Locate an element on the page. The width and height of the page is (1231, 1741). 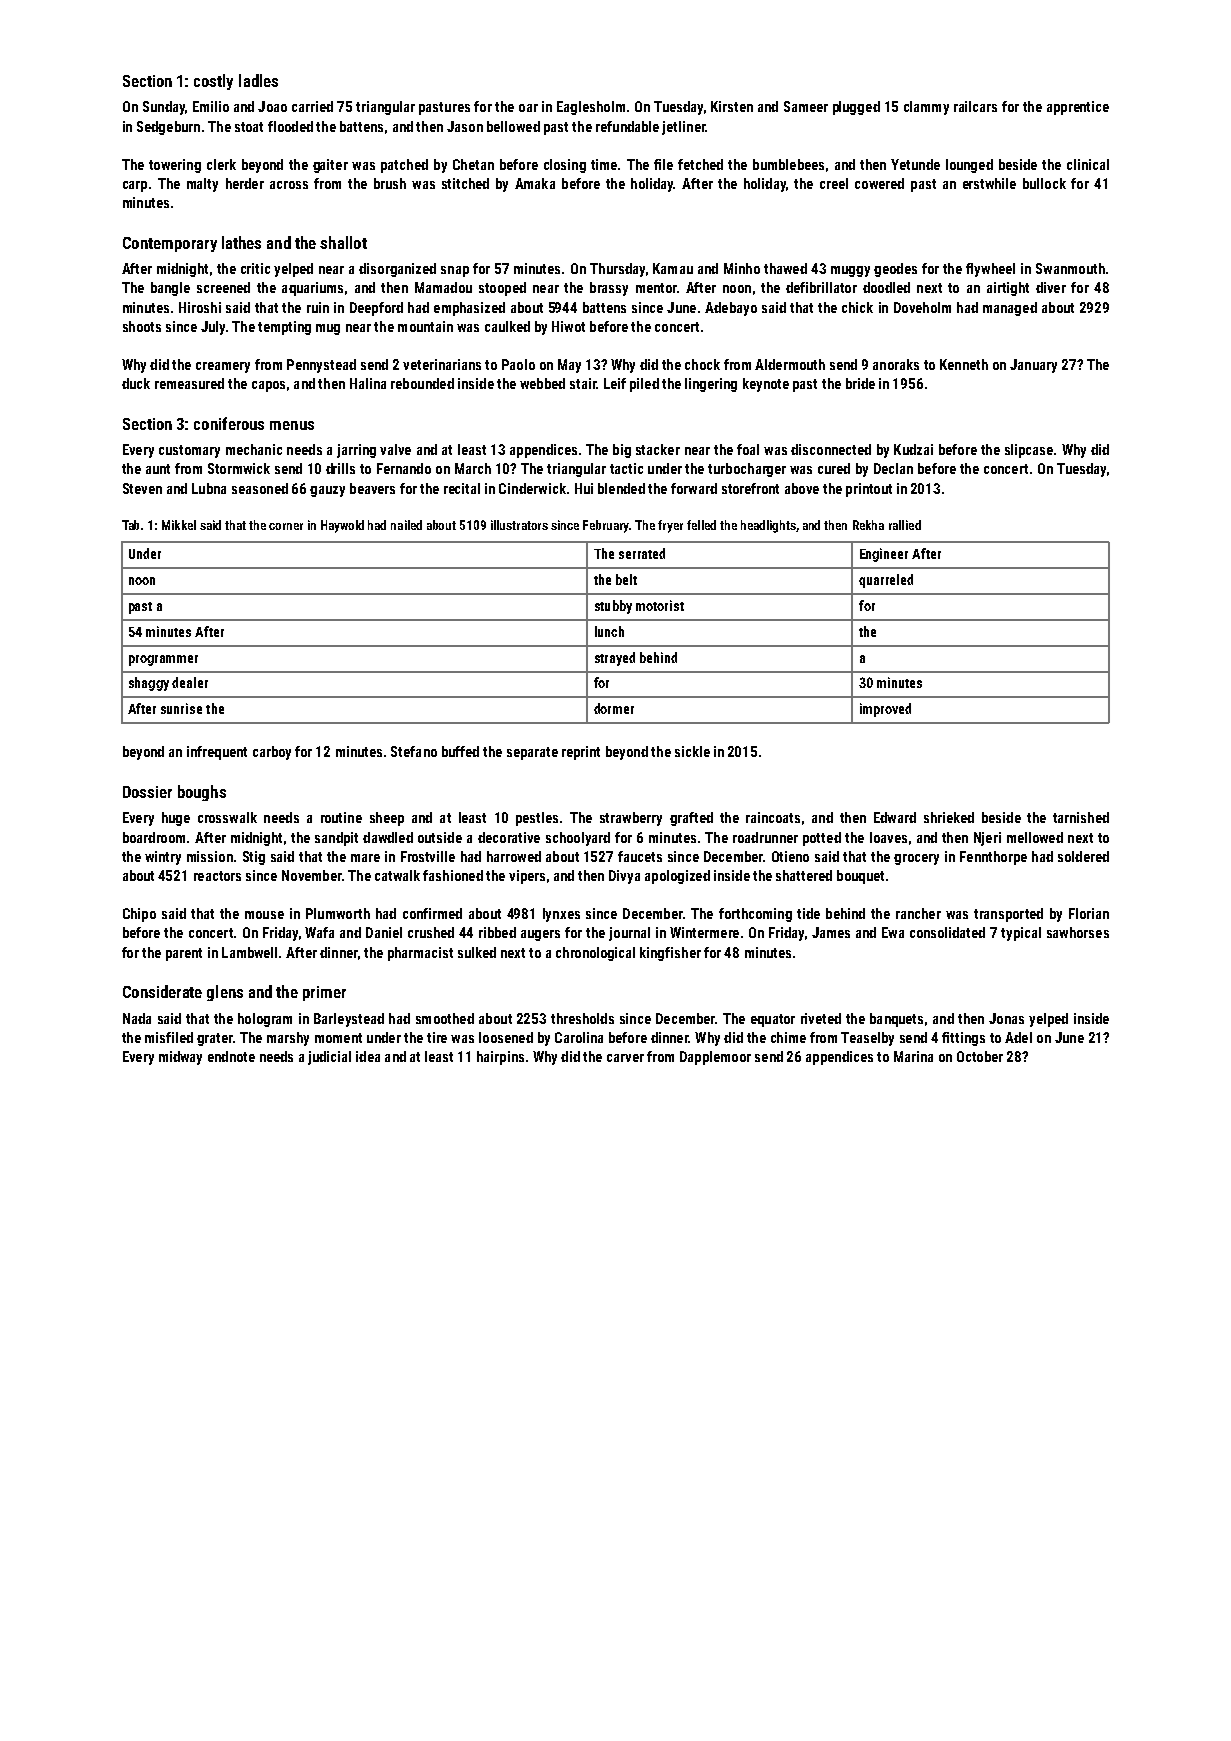
seasoned is located at coordinates (260, 488).
